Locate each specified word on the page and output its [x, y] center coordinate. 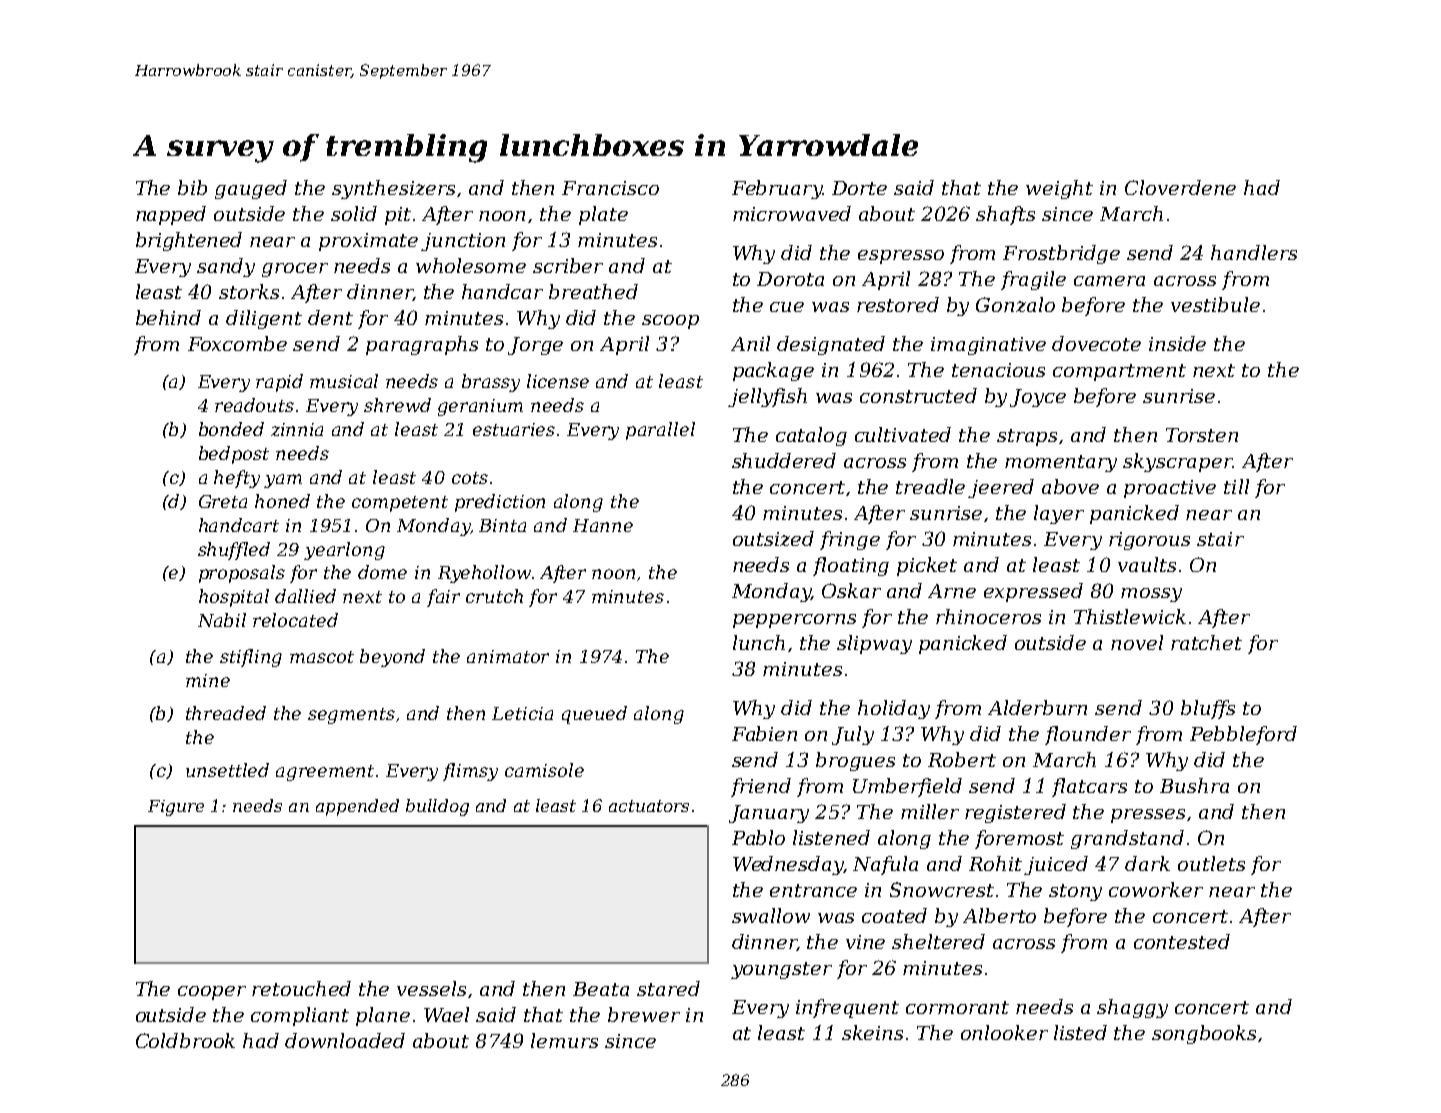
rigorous [1149, 541]
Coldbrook [185, 1040]
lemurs [564, 1040]
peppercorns [794, 621]
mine [208, 680]
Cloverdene [1180, 187]
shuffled [234, 551]
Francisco [610, 188]
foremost [1019, 839]
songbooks [1204, 1034]
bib [192, 187]
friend [761, 787]
